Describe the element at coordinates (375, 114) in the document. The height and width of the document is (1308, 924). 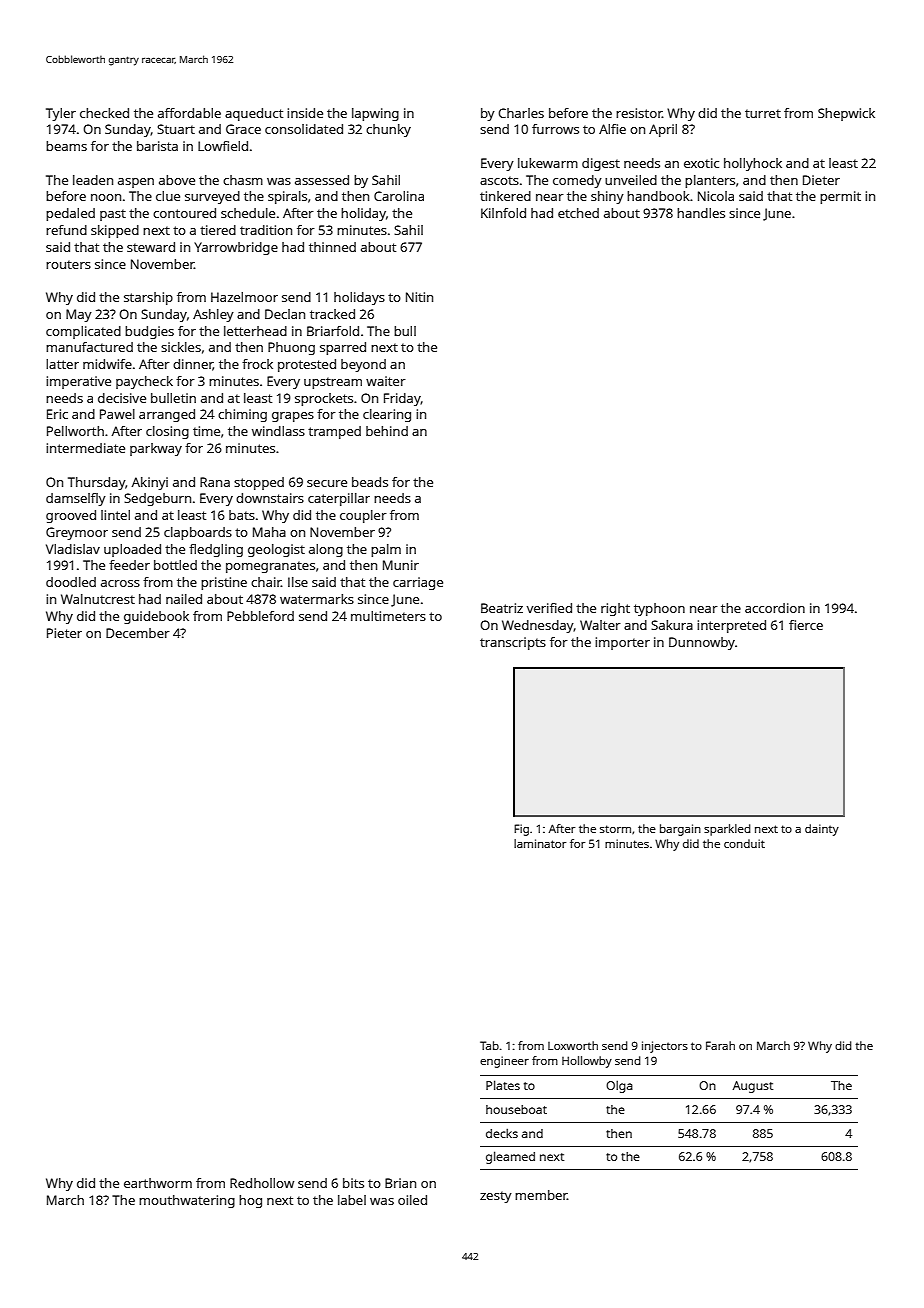
I see `lapwing` at that location.
